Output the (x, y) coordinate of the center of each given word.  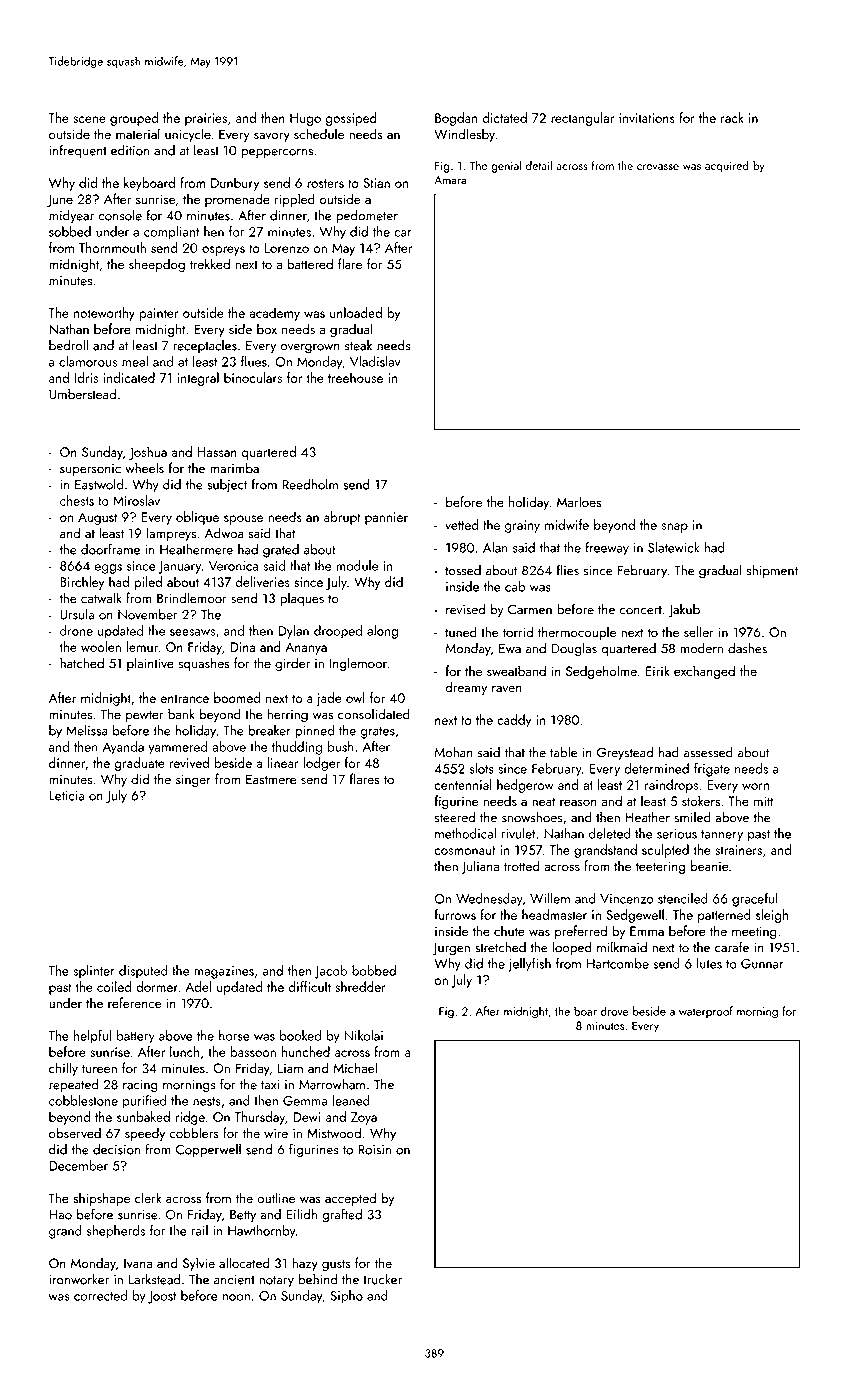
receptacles (205, 346)
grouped (134, 119)
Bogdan (456, 119)
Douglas (574, 649)
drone (76, 630)
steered (455, 817)
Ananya (306, 648)
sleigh (772, 916)
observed (75, 1133)
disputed (143, 972)
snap (675, 528)
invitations (647, 118)
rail (199, 1230)
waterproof (706, 1012)
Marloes (579, 501)
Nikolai (363, 1035)
